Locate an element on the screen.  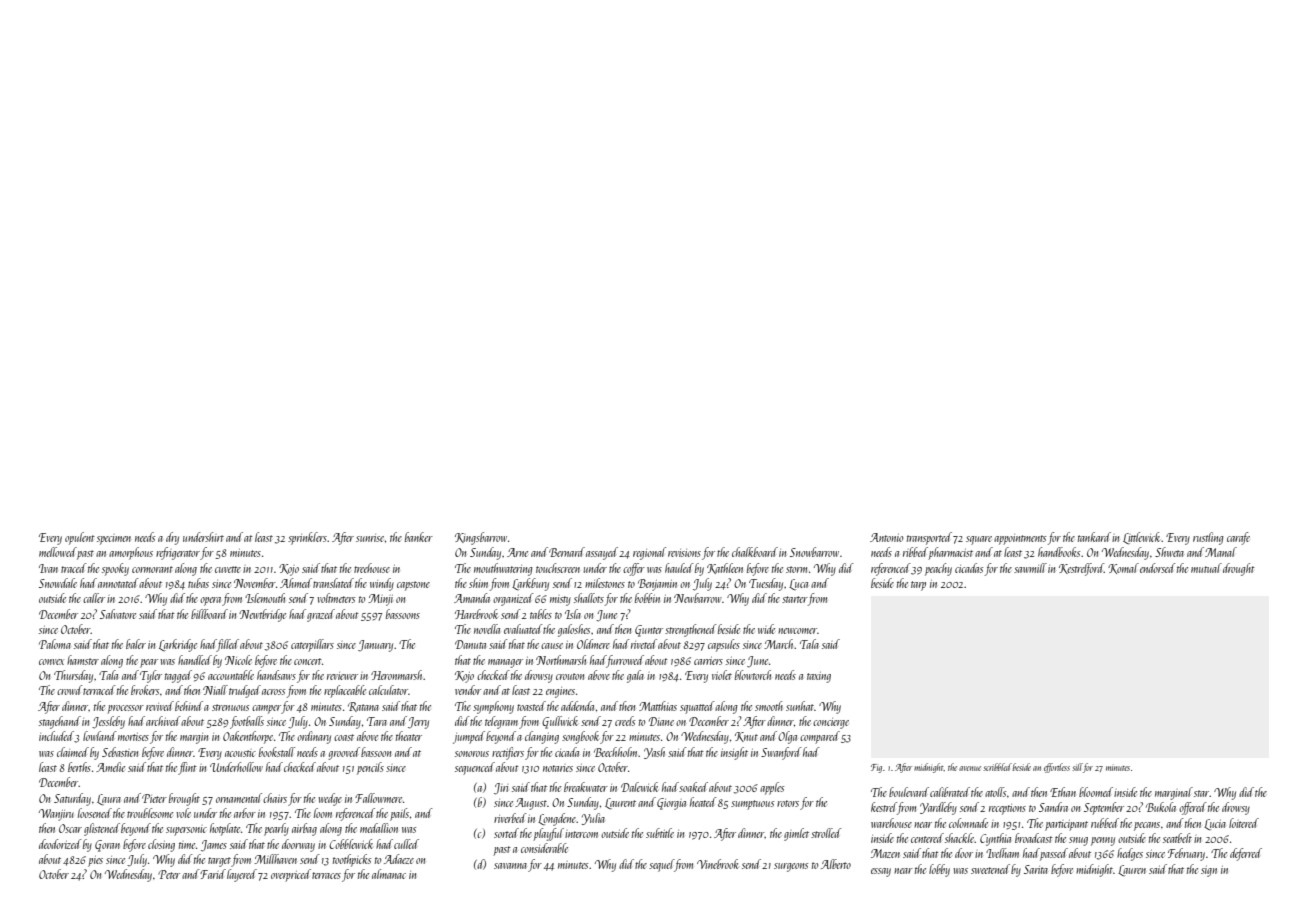
stagehand is located at coordinates (60, 722).
